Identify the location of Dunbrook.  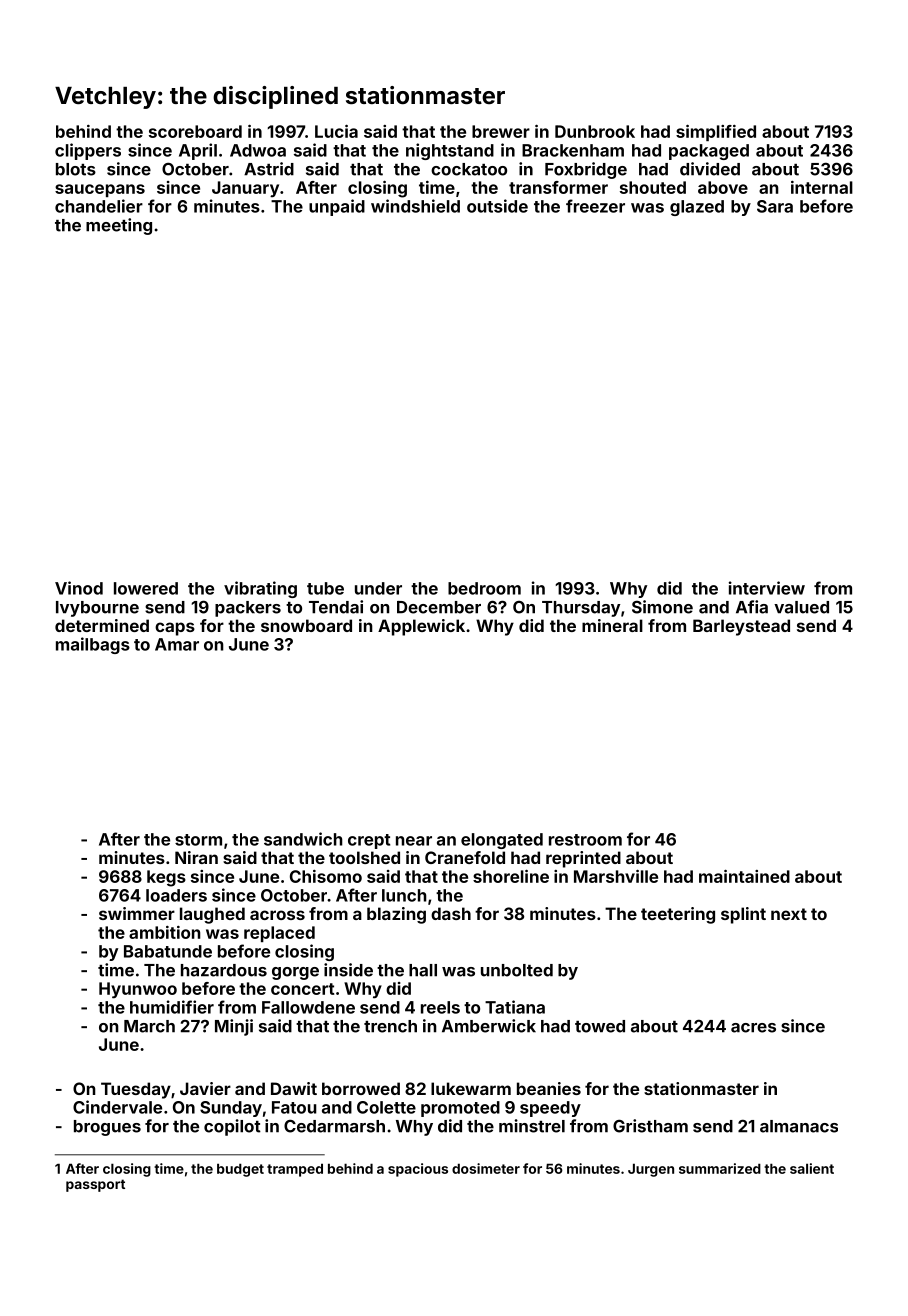
(595, 131).
